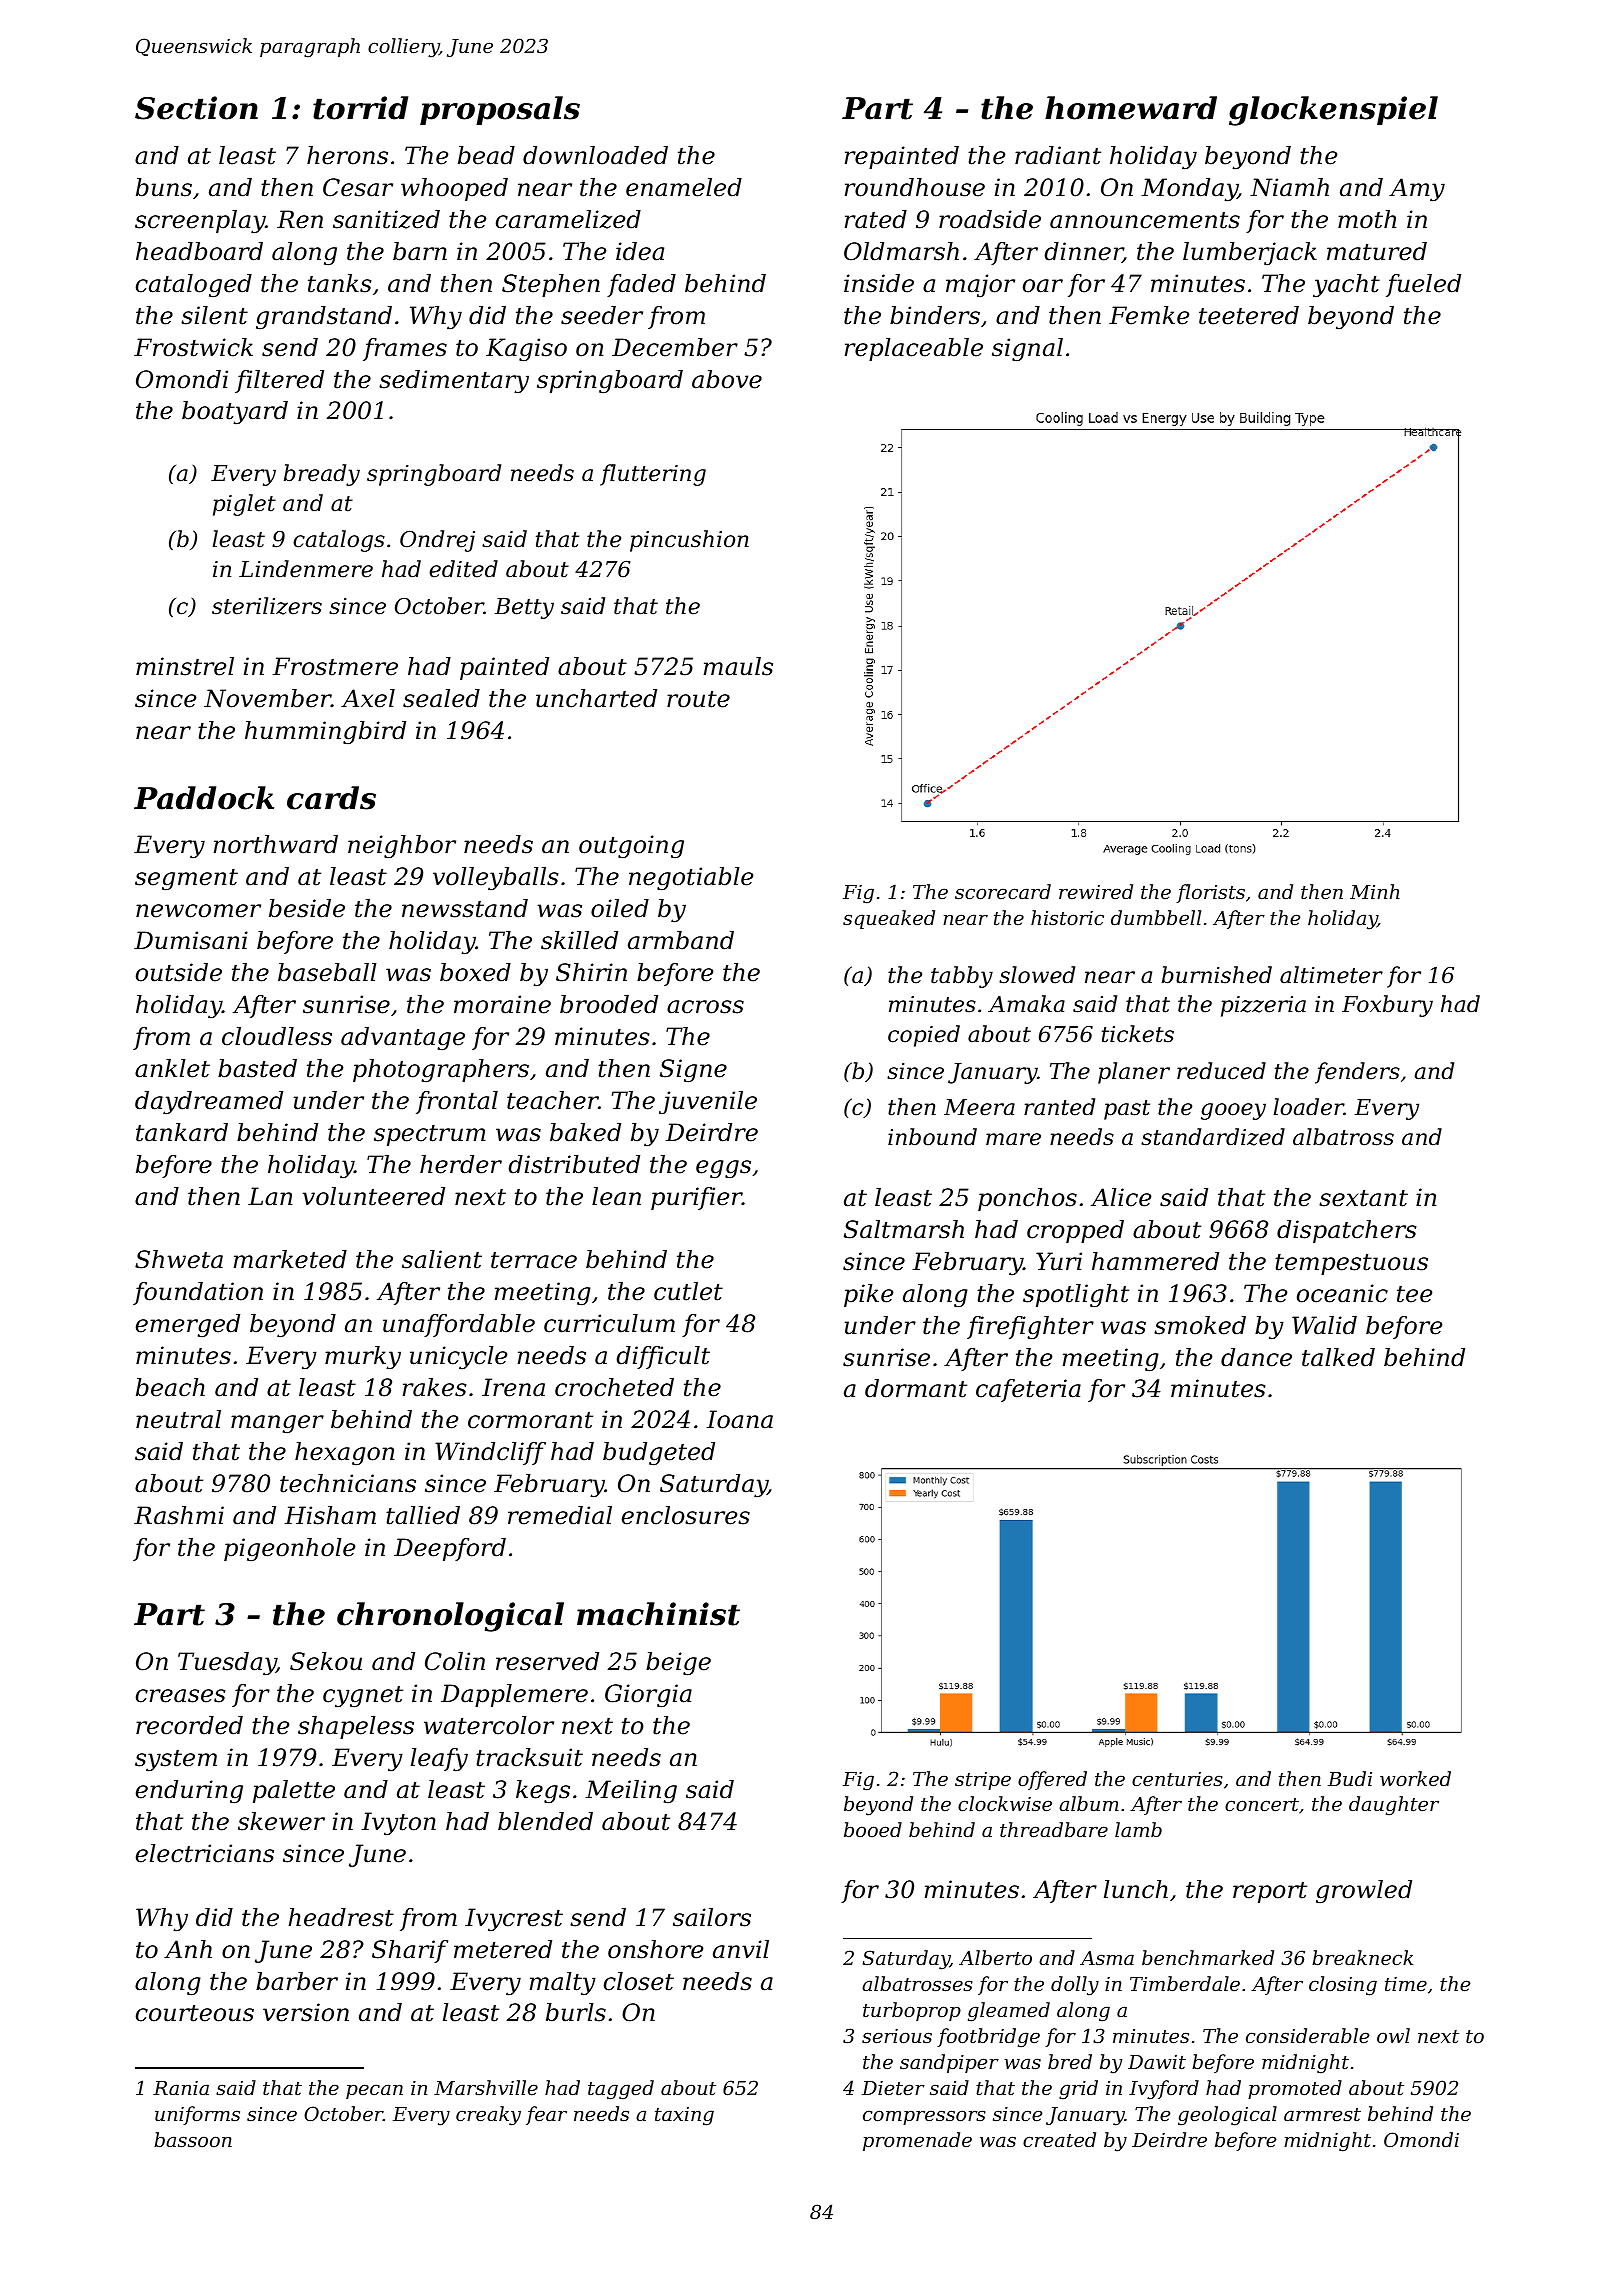  I want to click on florists, so click(1210, 893).
